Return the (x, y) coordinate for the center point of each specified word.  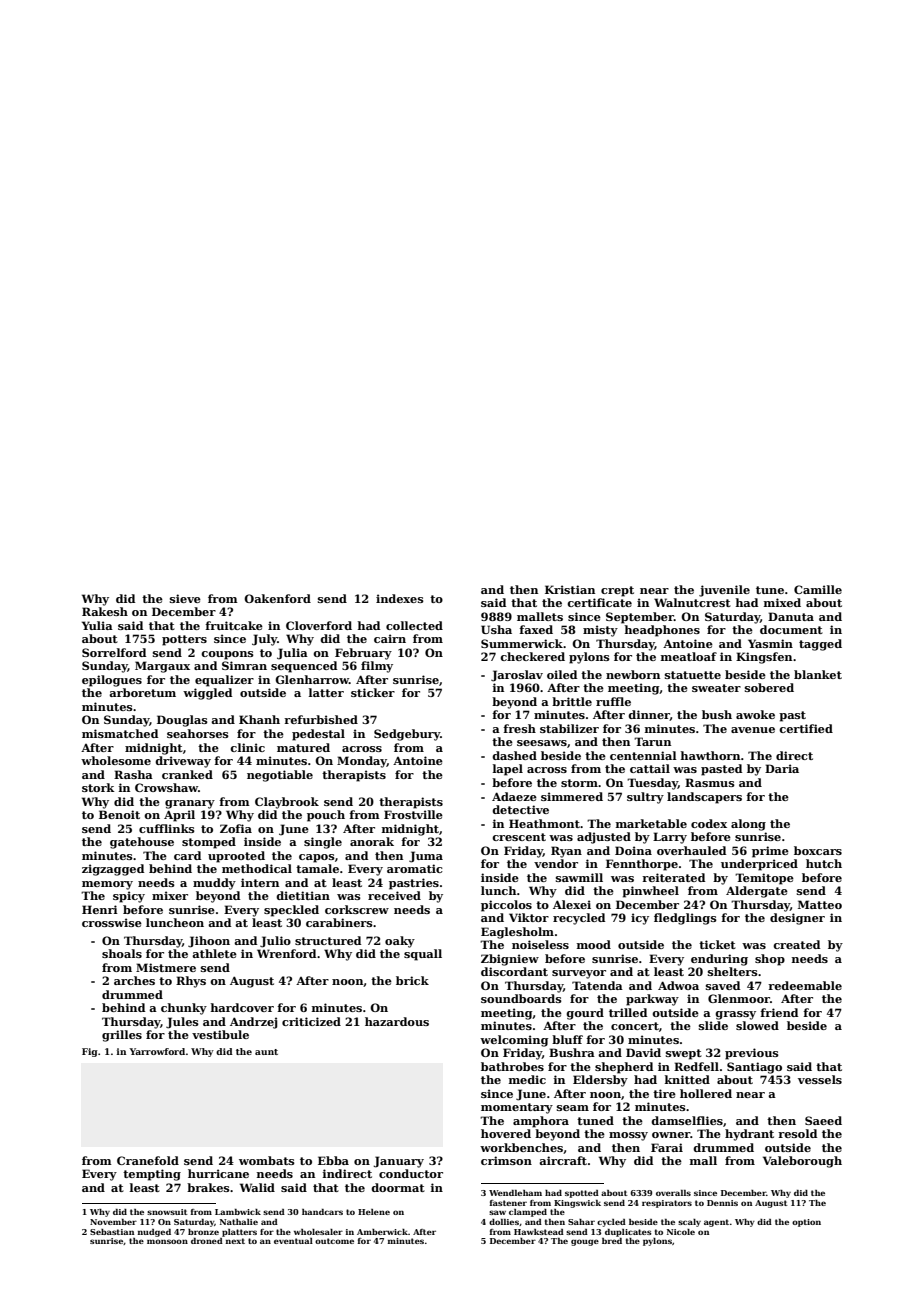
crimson (506, 1160)
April (179, 816)
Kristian (570, 589)
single (323, 843)
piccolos (506, 906)
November (113, 1222)
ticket (717, 944)
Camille (818, 589)
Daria (782, 768)
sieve (185, 598)
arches (134, 980)
